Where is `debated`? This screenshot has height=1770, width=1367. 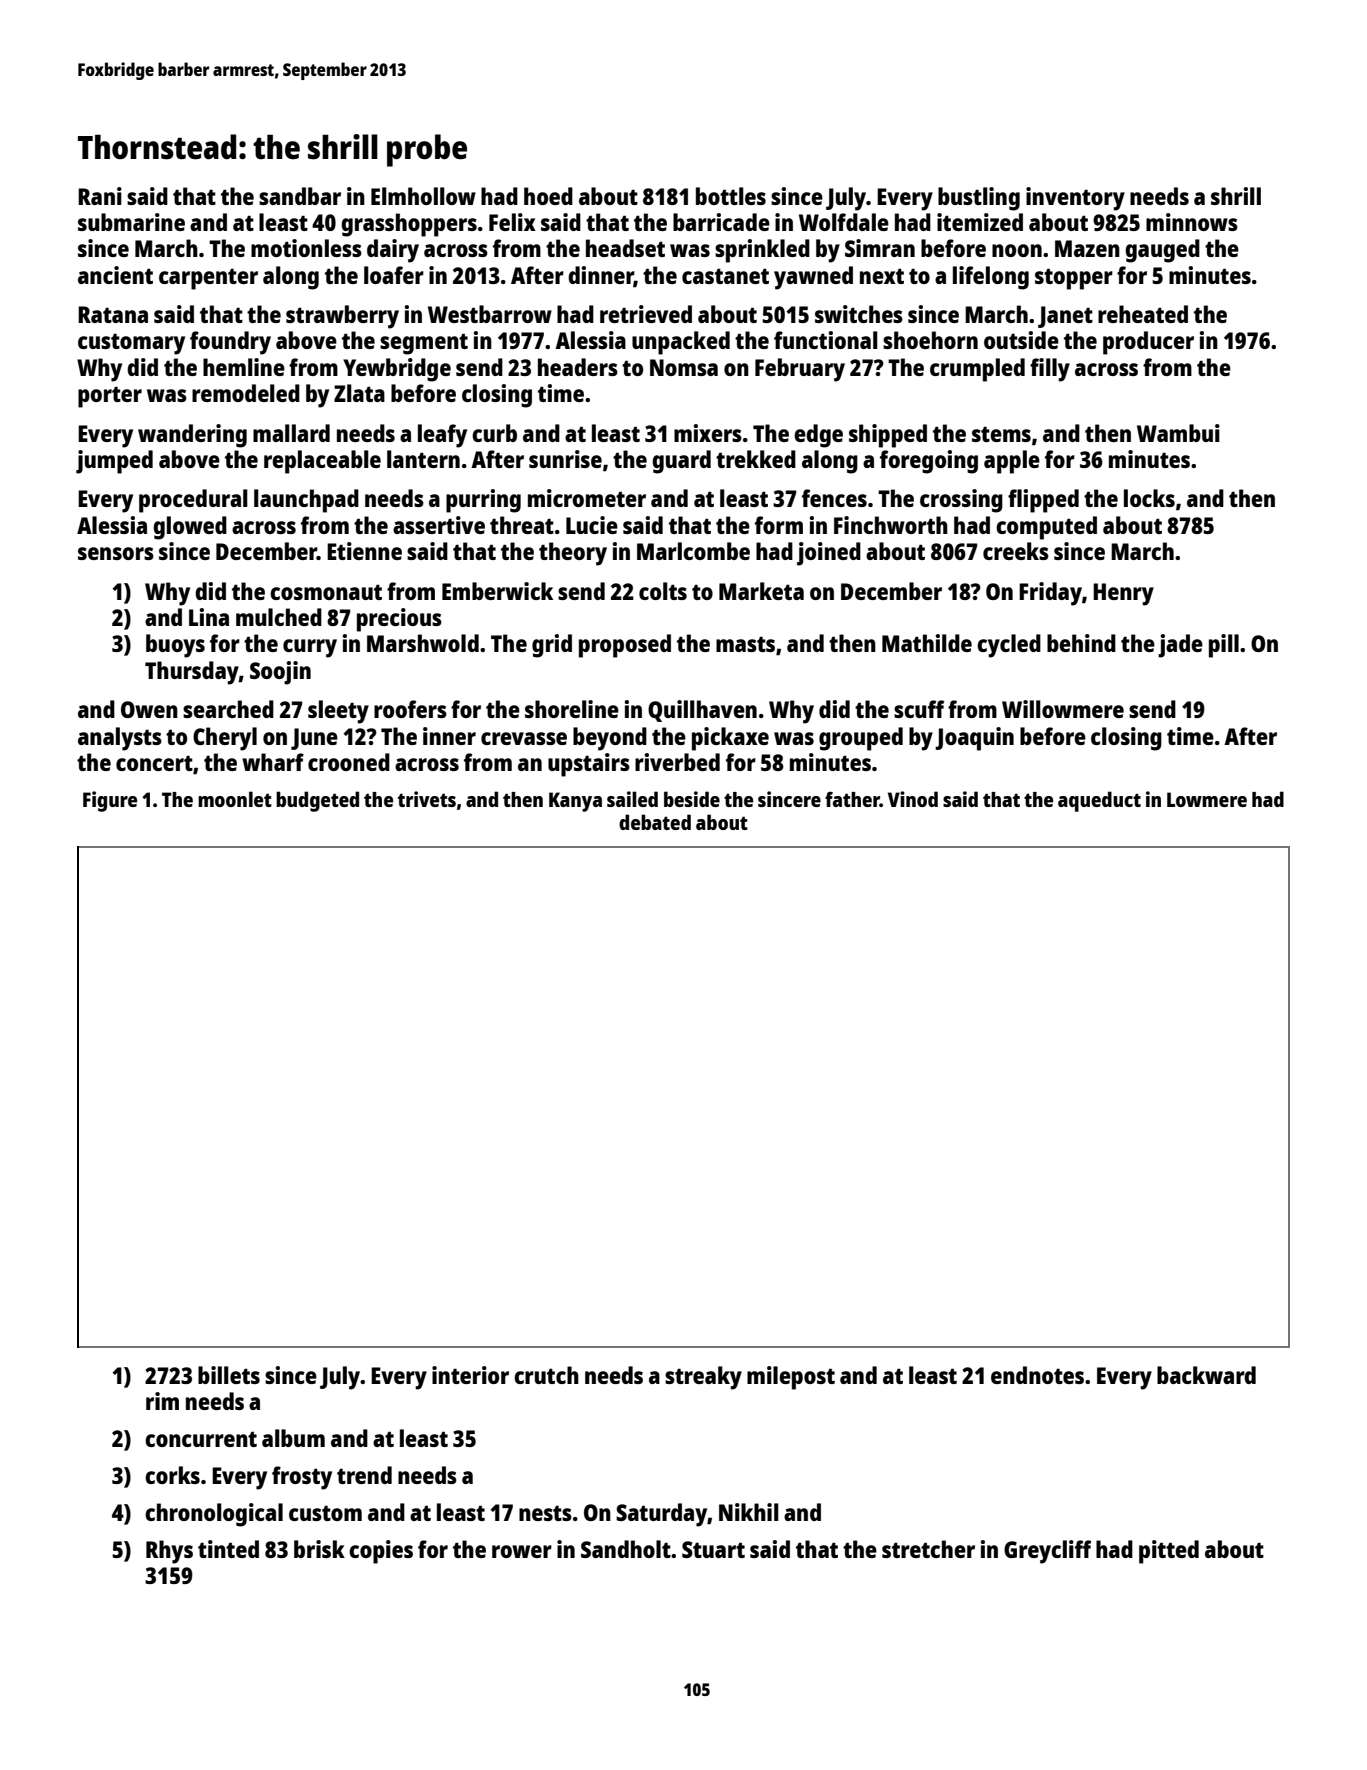
debated is located at coordinates (655, 822).
